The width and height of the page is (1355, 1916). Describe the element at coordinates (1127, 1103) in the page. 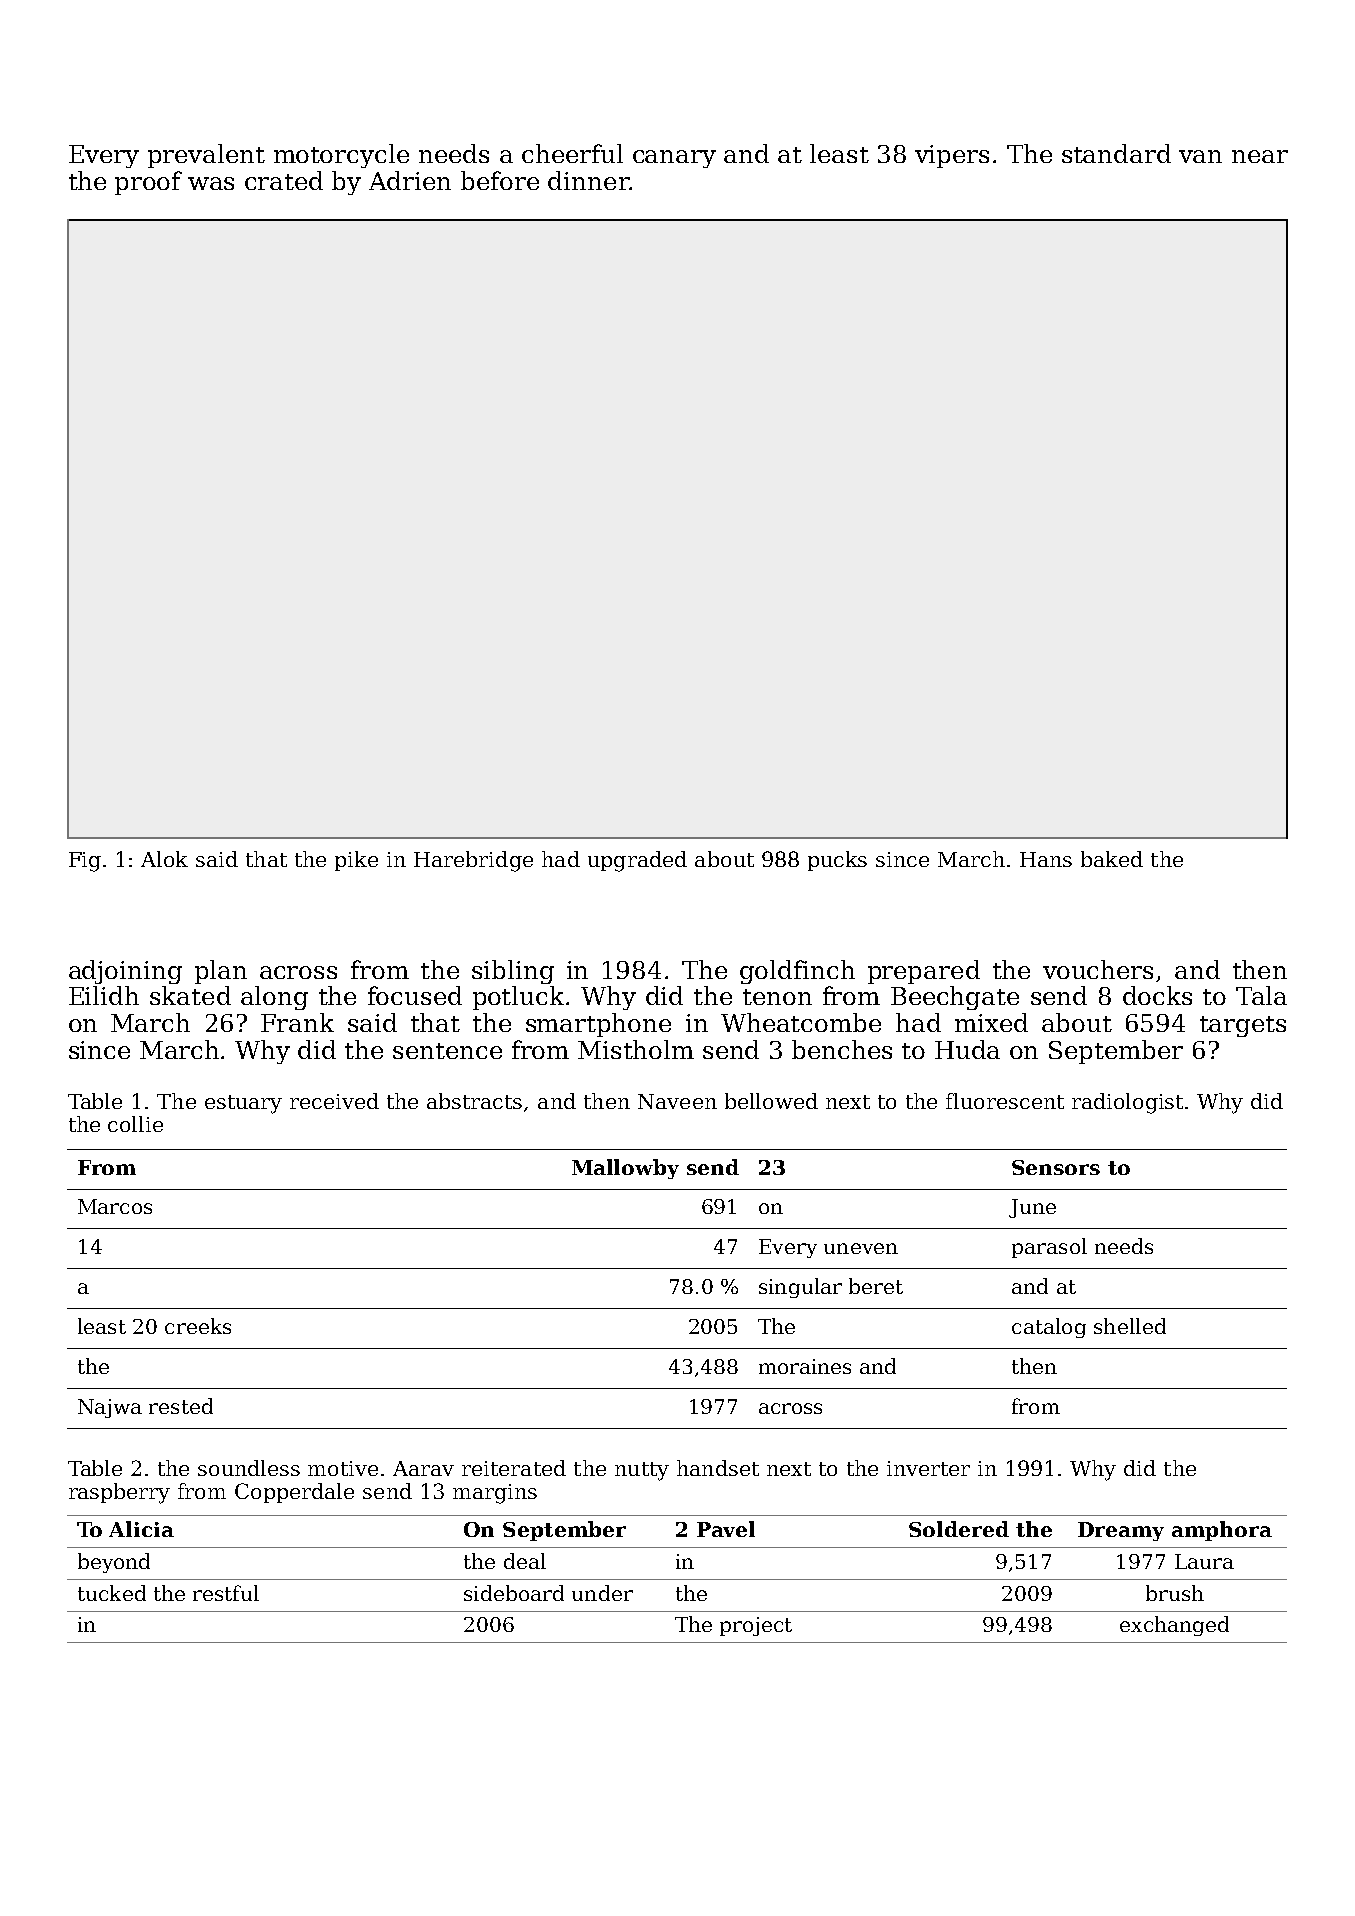

I see `radiologist` at that location.
